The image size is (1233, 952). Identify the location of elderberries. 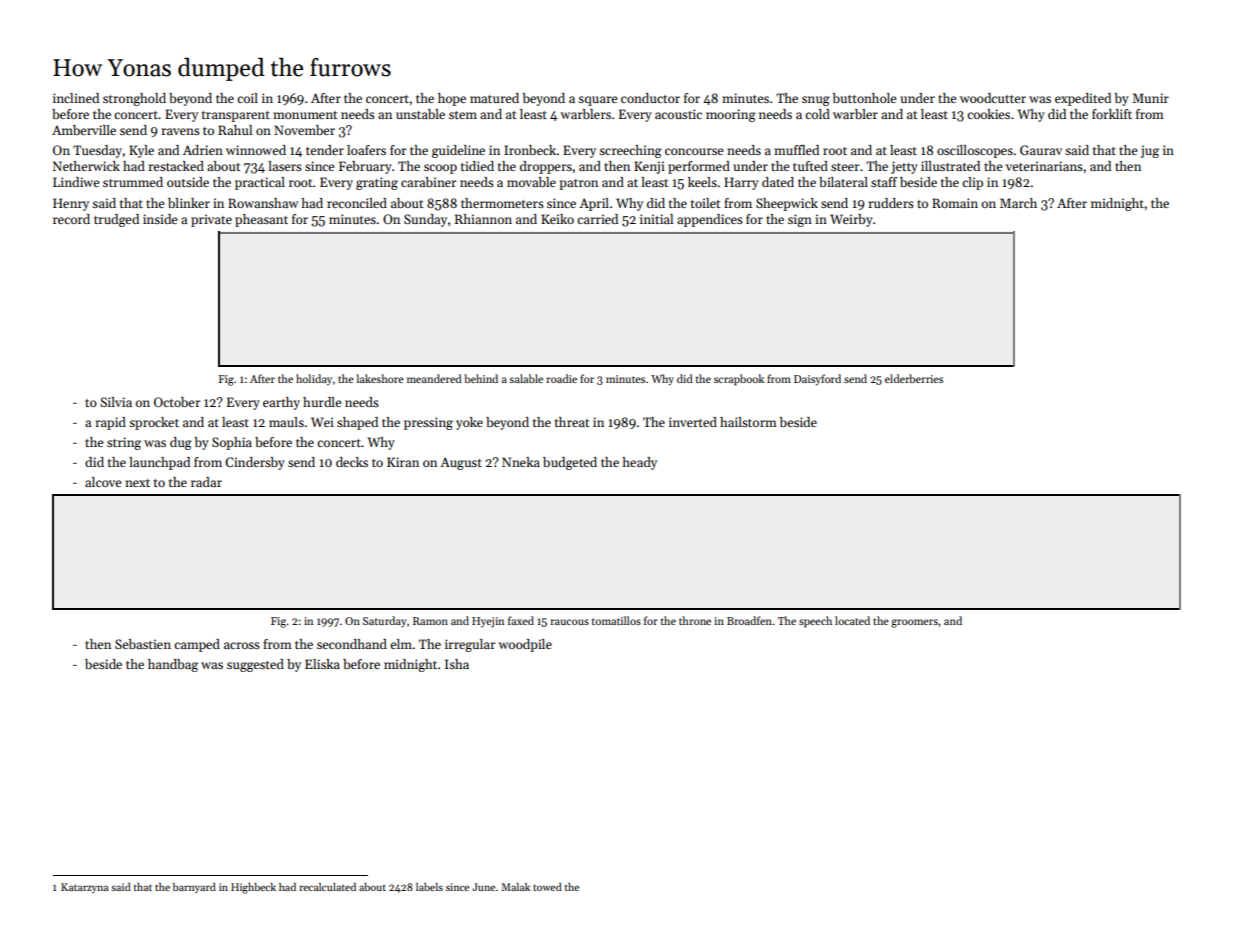
(914, 378).
